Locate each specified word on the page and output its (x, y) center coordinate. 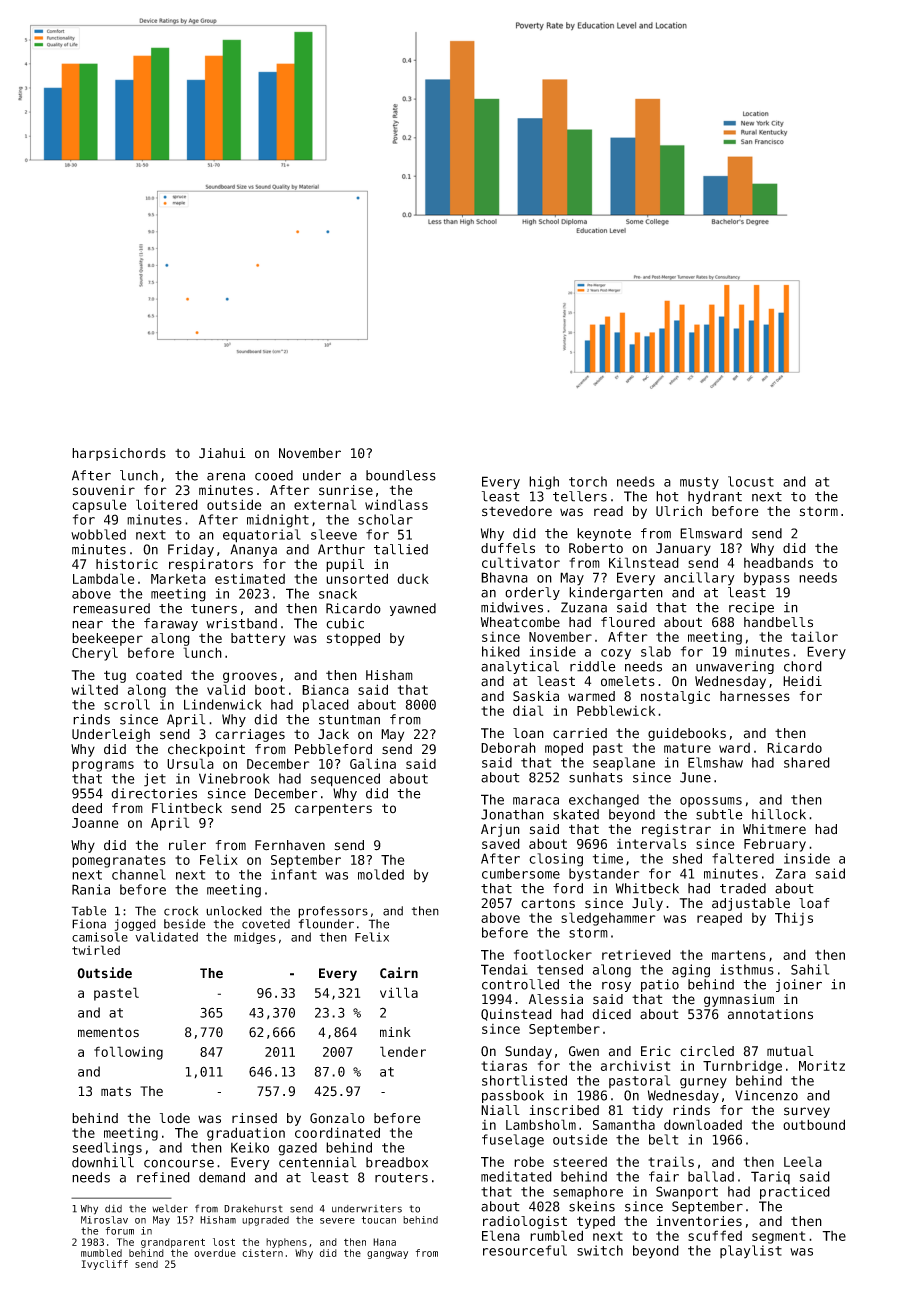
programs (103, 766)
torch (588, 481)
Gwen (584, 1051)
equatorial (262, 536)
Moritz (822, 1065)
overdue (215, 1253)
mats (116, 1092)
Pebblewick (616, 710)
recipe (751, 608)
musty (699, 483)
